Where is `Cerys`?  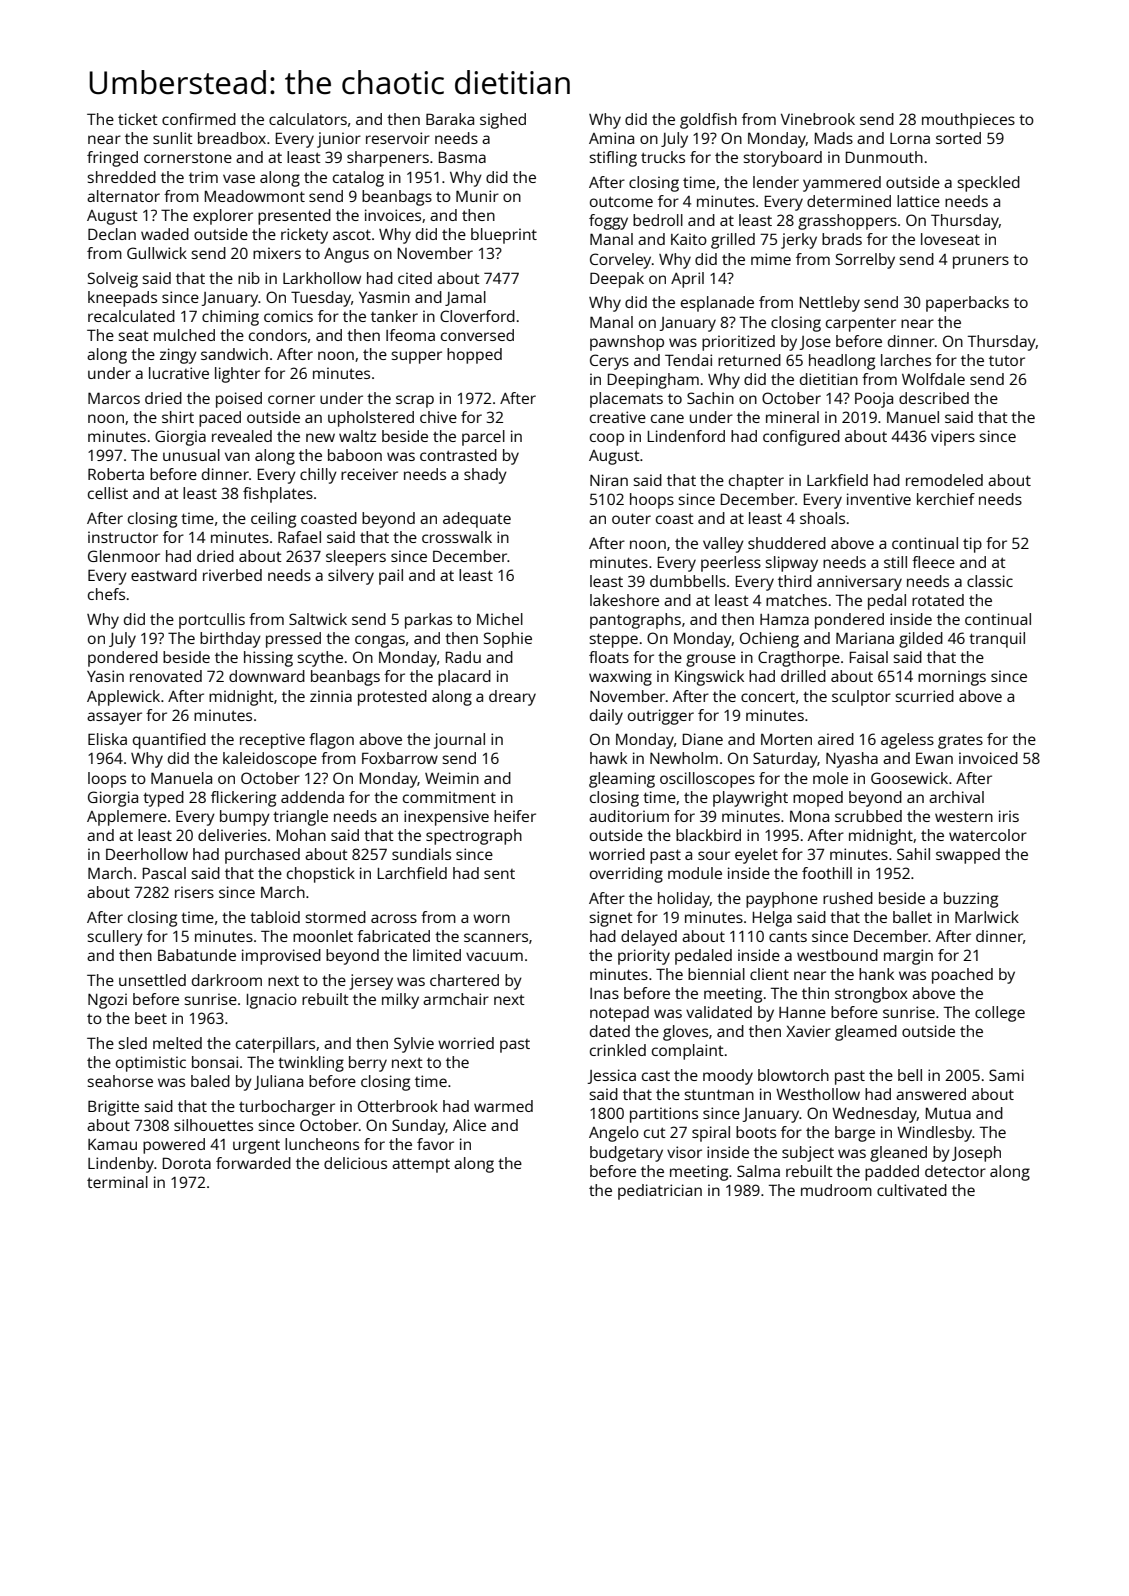 Cerys is located at coordinates (609, 362).
